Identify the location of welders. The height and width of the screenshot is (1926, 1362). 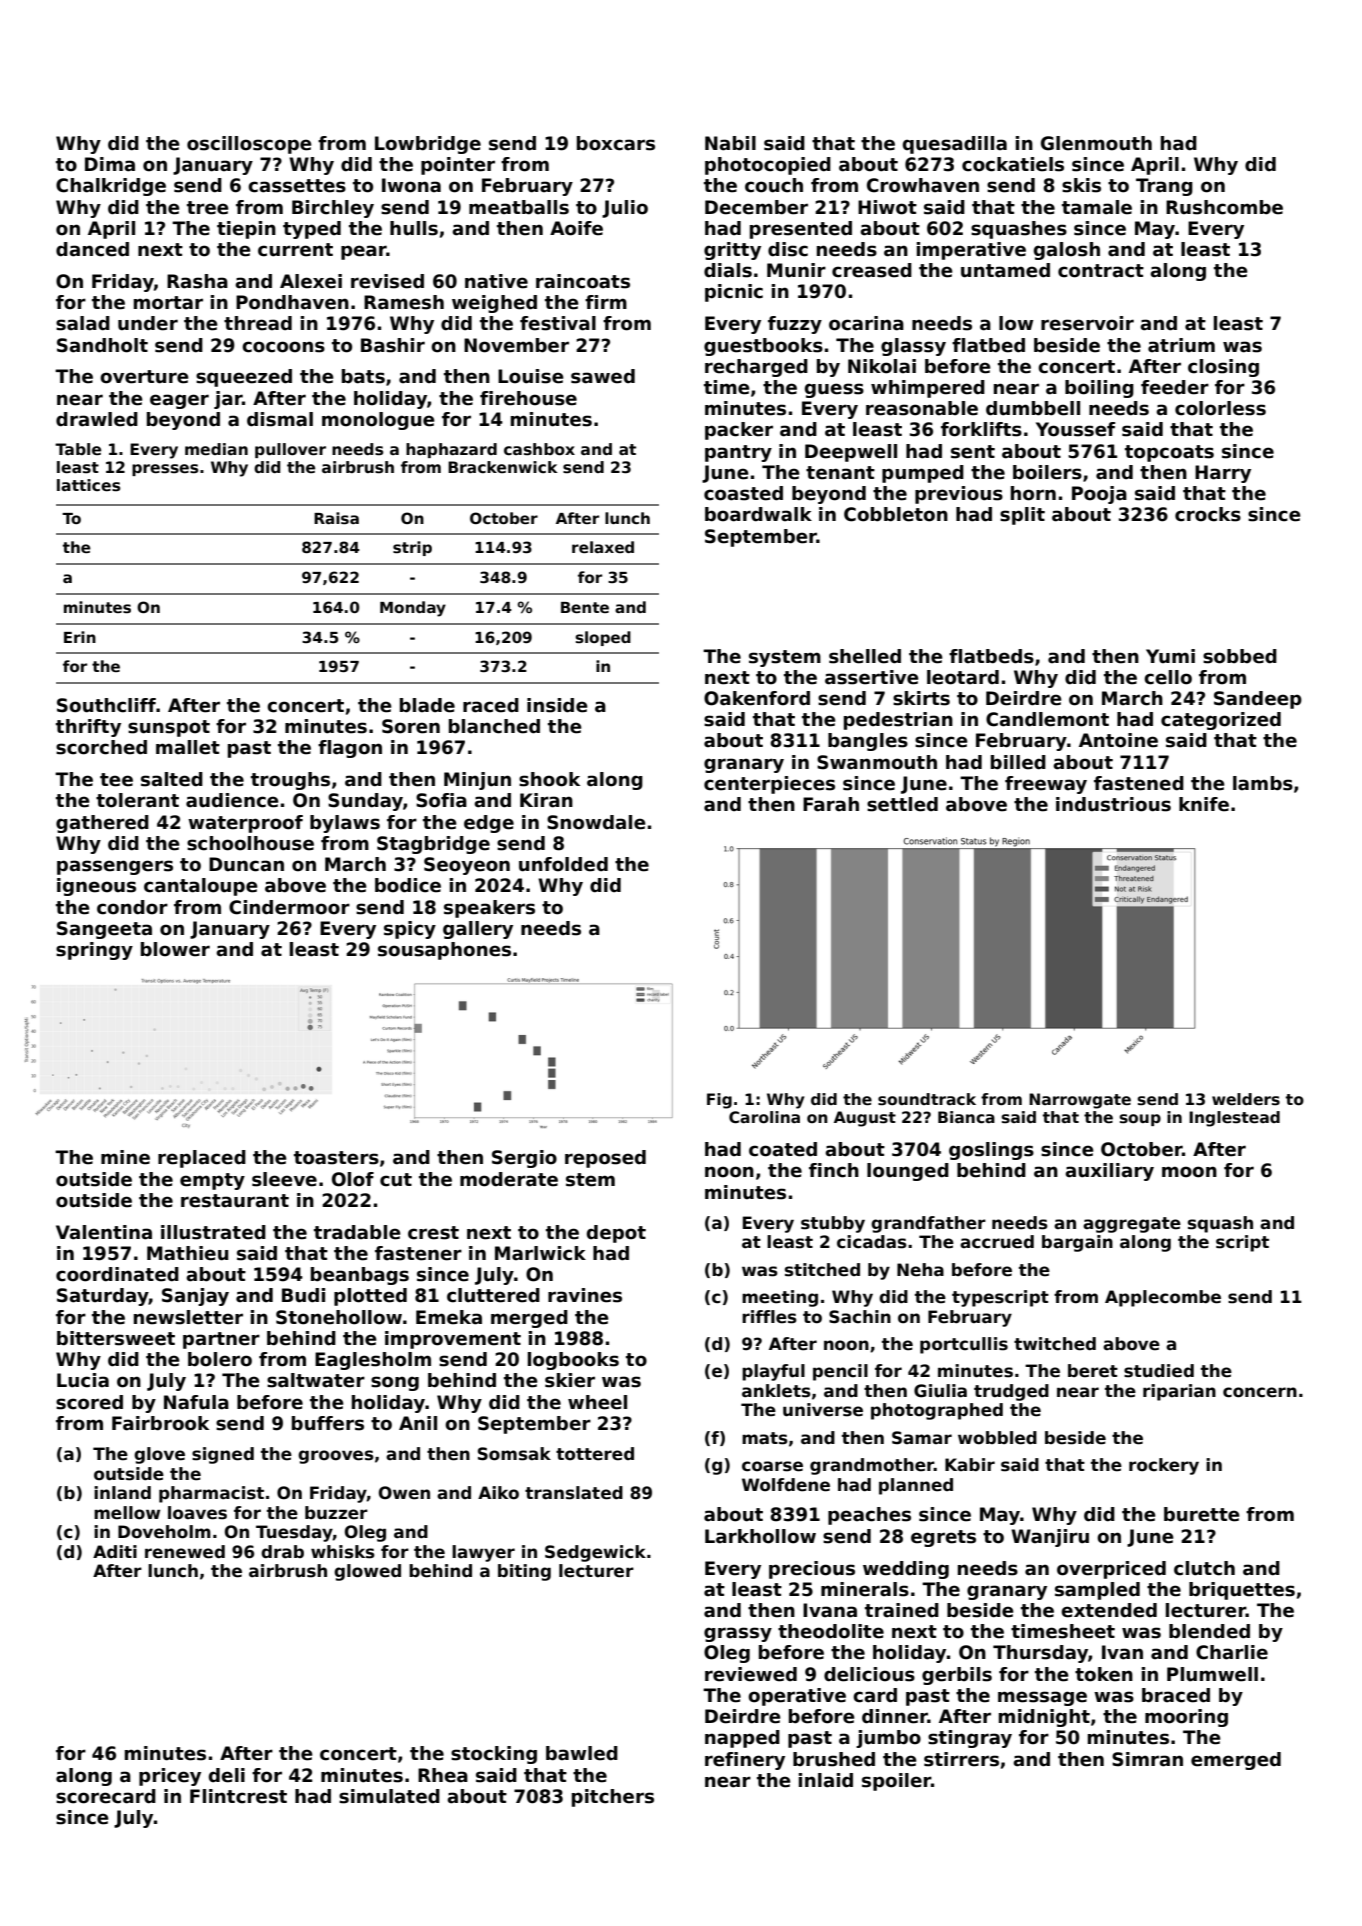
(1246, 1099).
